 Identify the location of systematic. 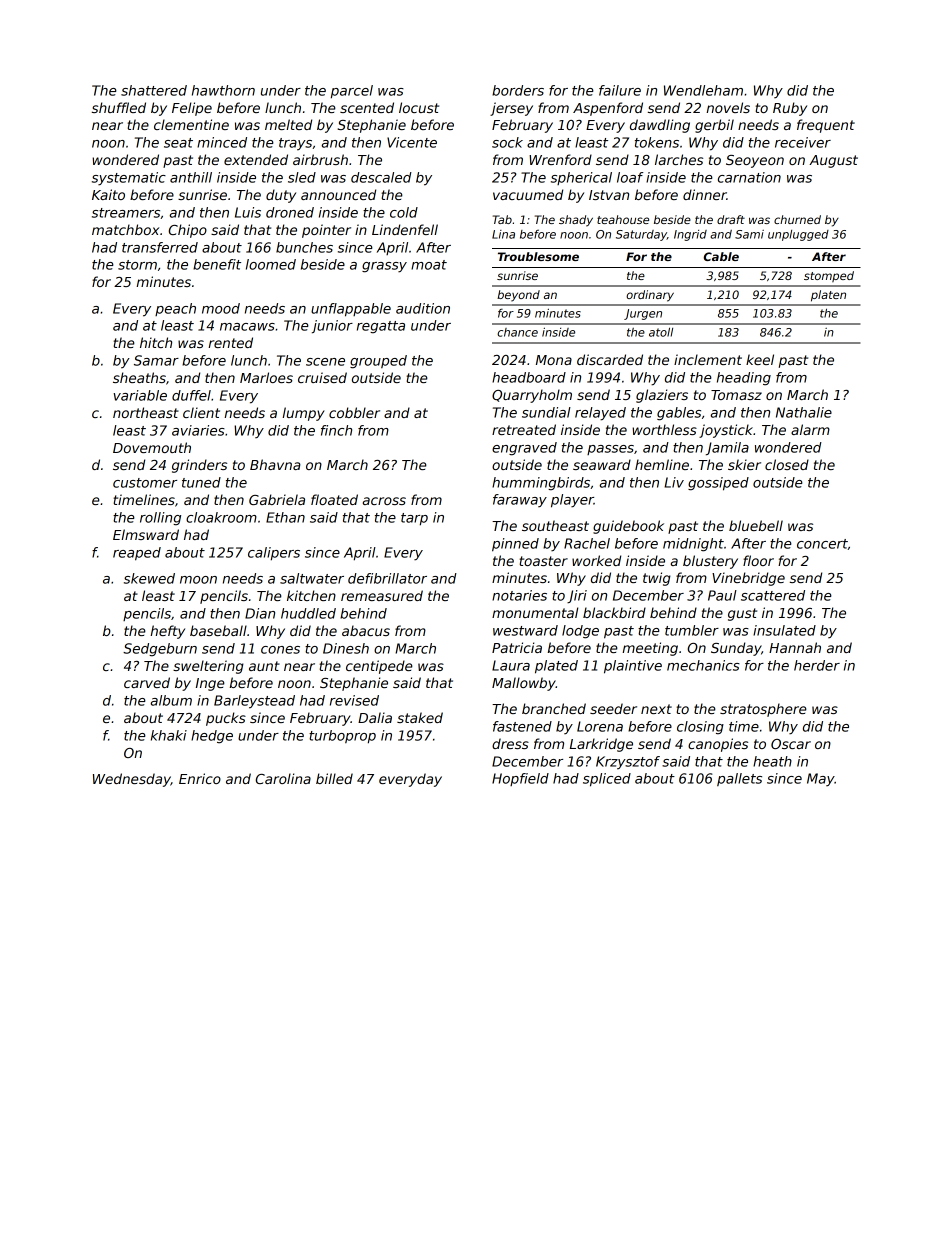
(129, 179).
